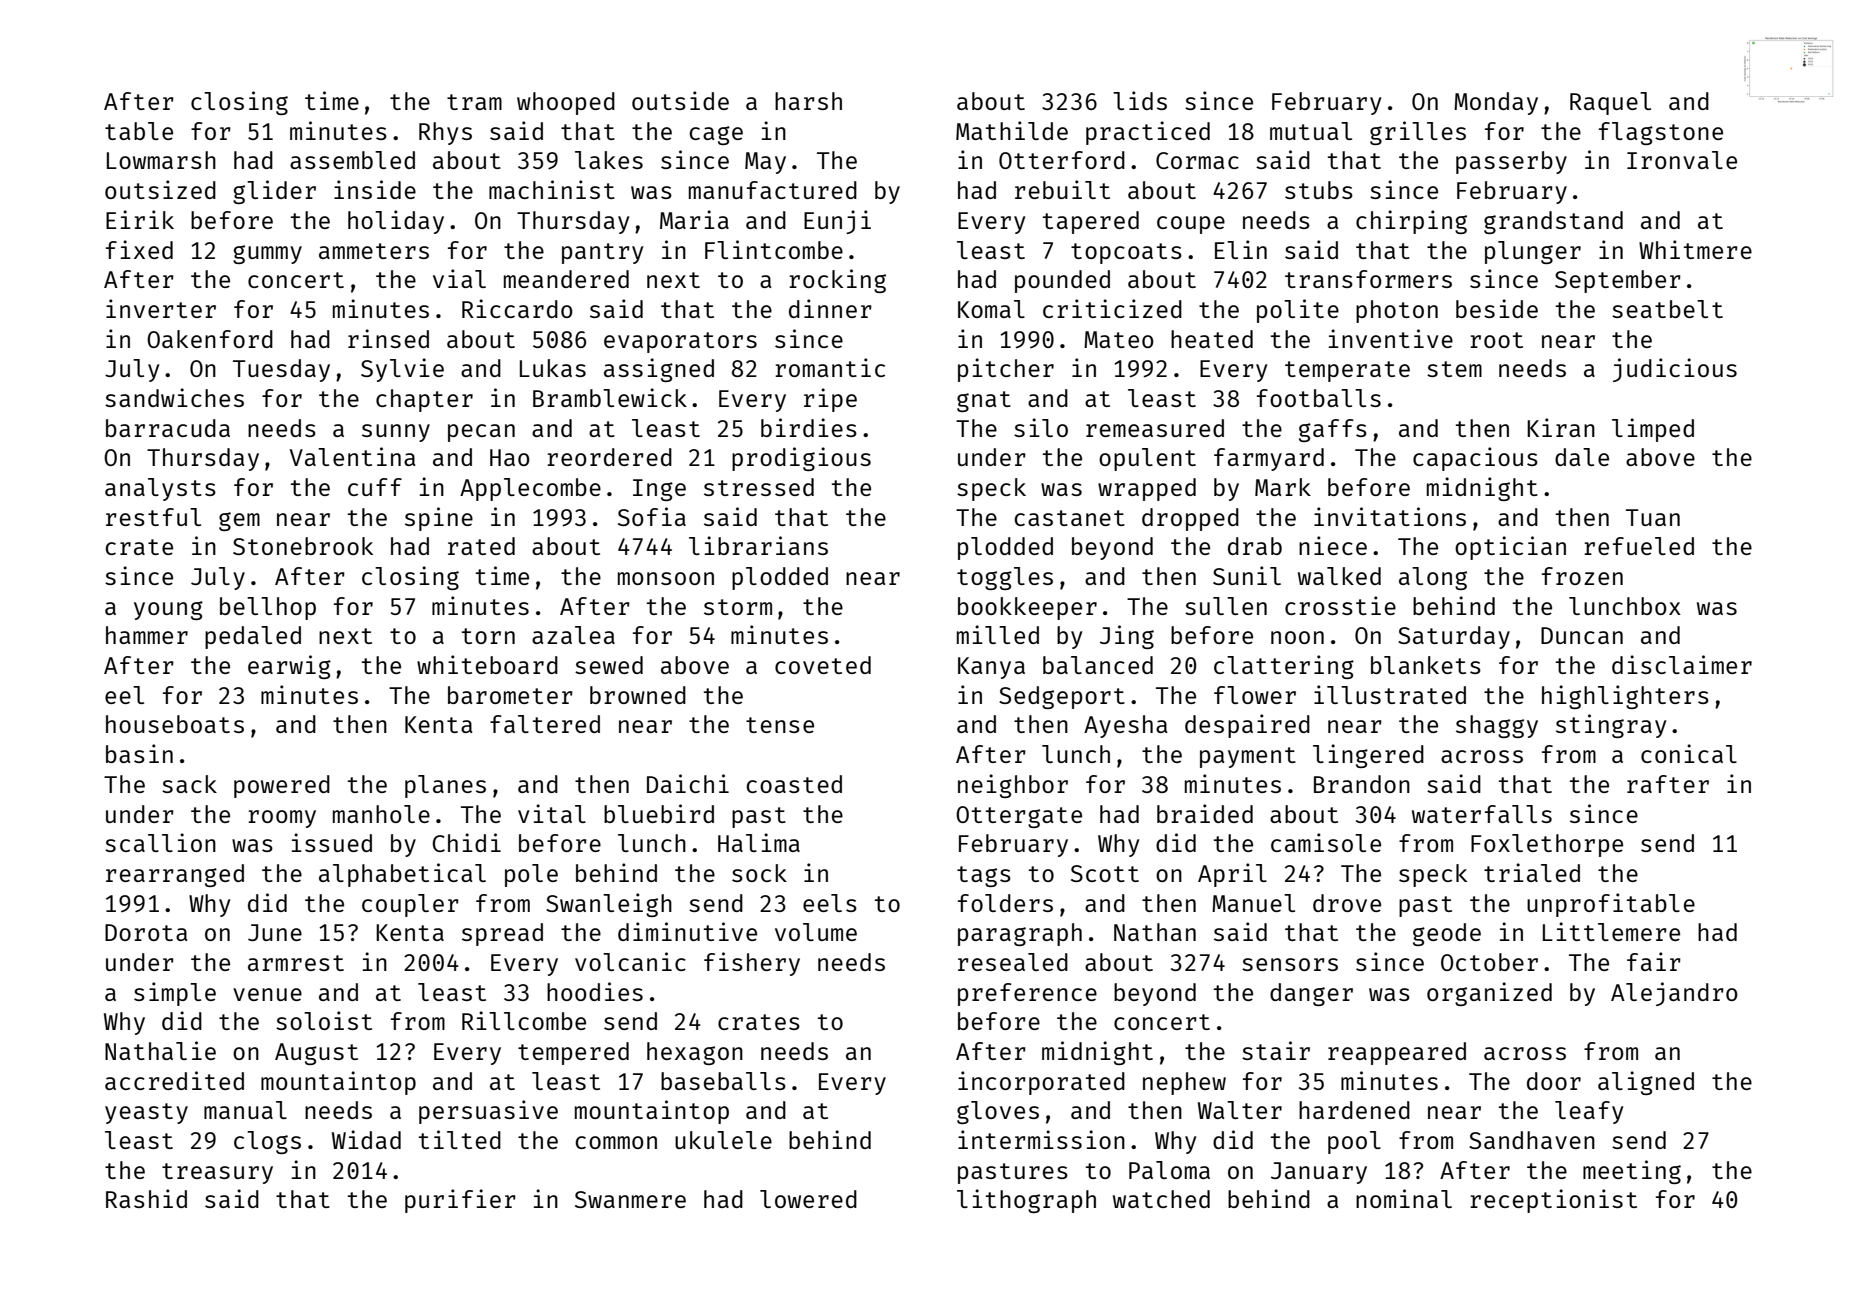 Image resolution: width=1859 pixels, height=1315 pixels. What do you see at coordinates (1582, 576) in the screenshot?
I see `frozen` at bounding box center [1582, 576].
